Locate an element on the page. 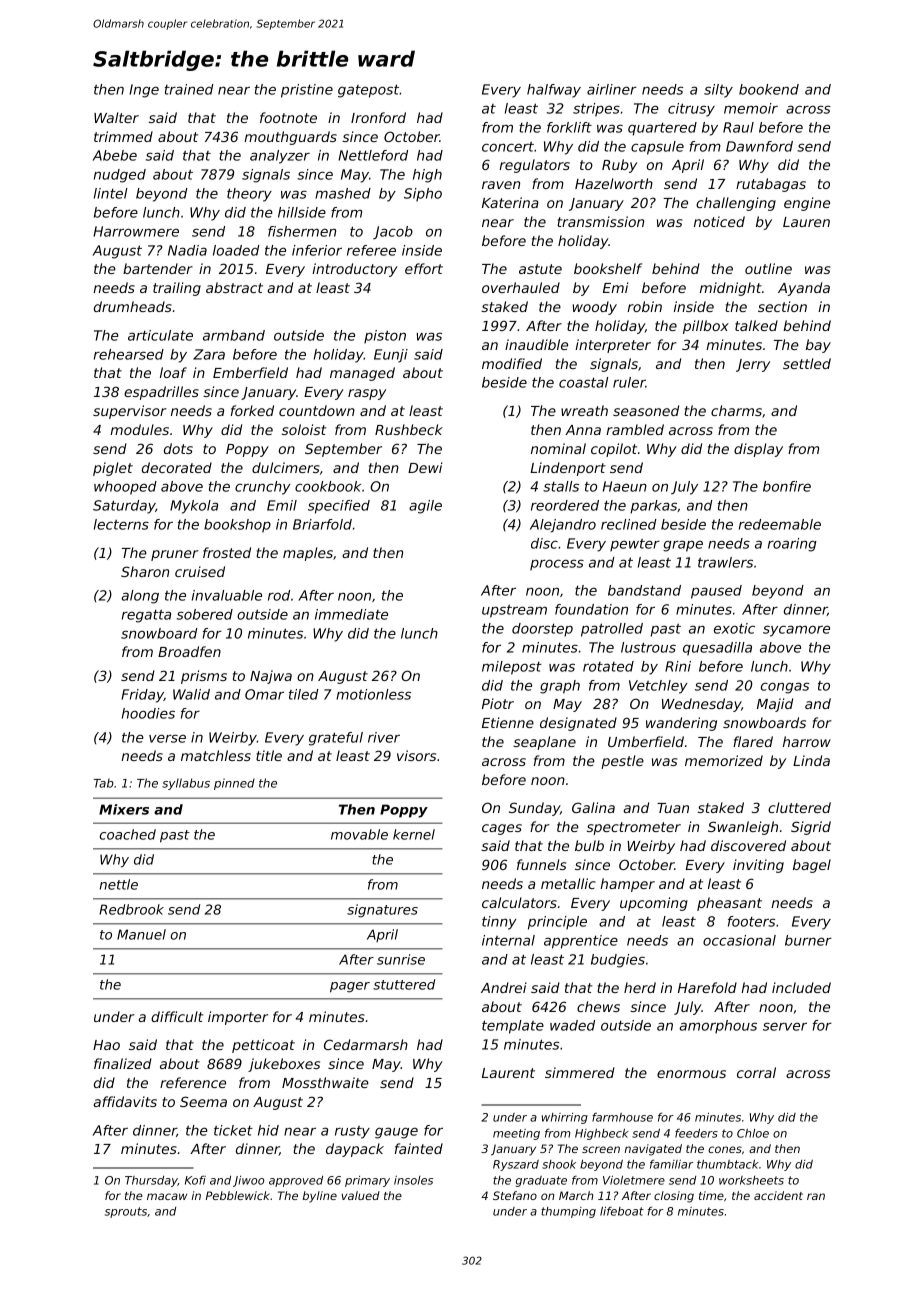  Sharon is located at coordinates (145, 571).
